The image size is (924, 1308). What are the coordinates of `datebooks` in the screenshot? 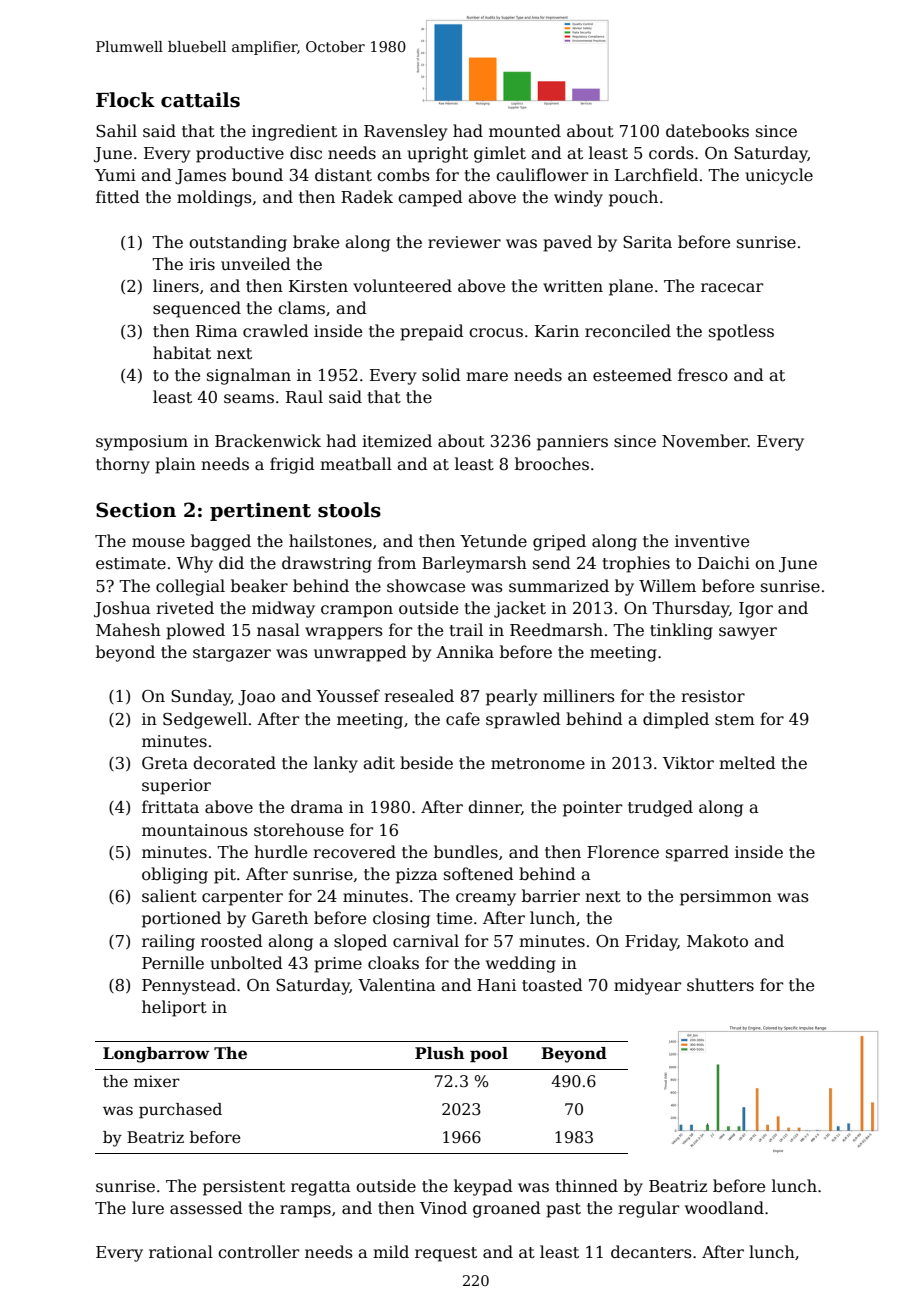 It's located at (707, 131).
